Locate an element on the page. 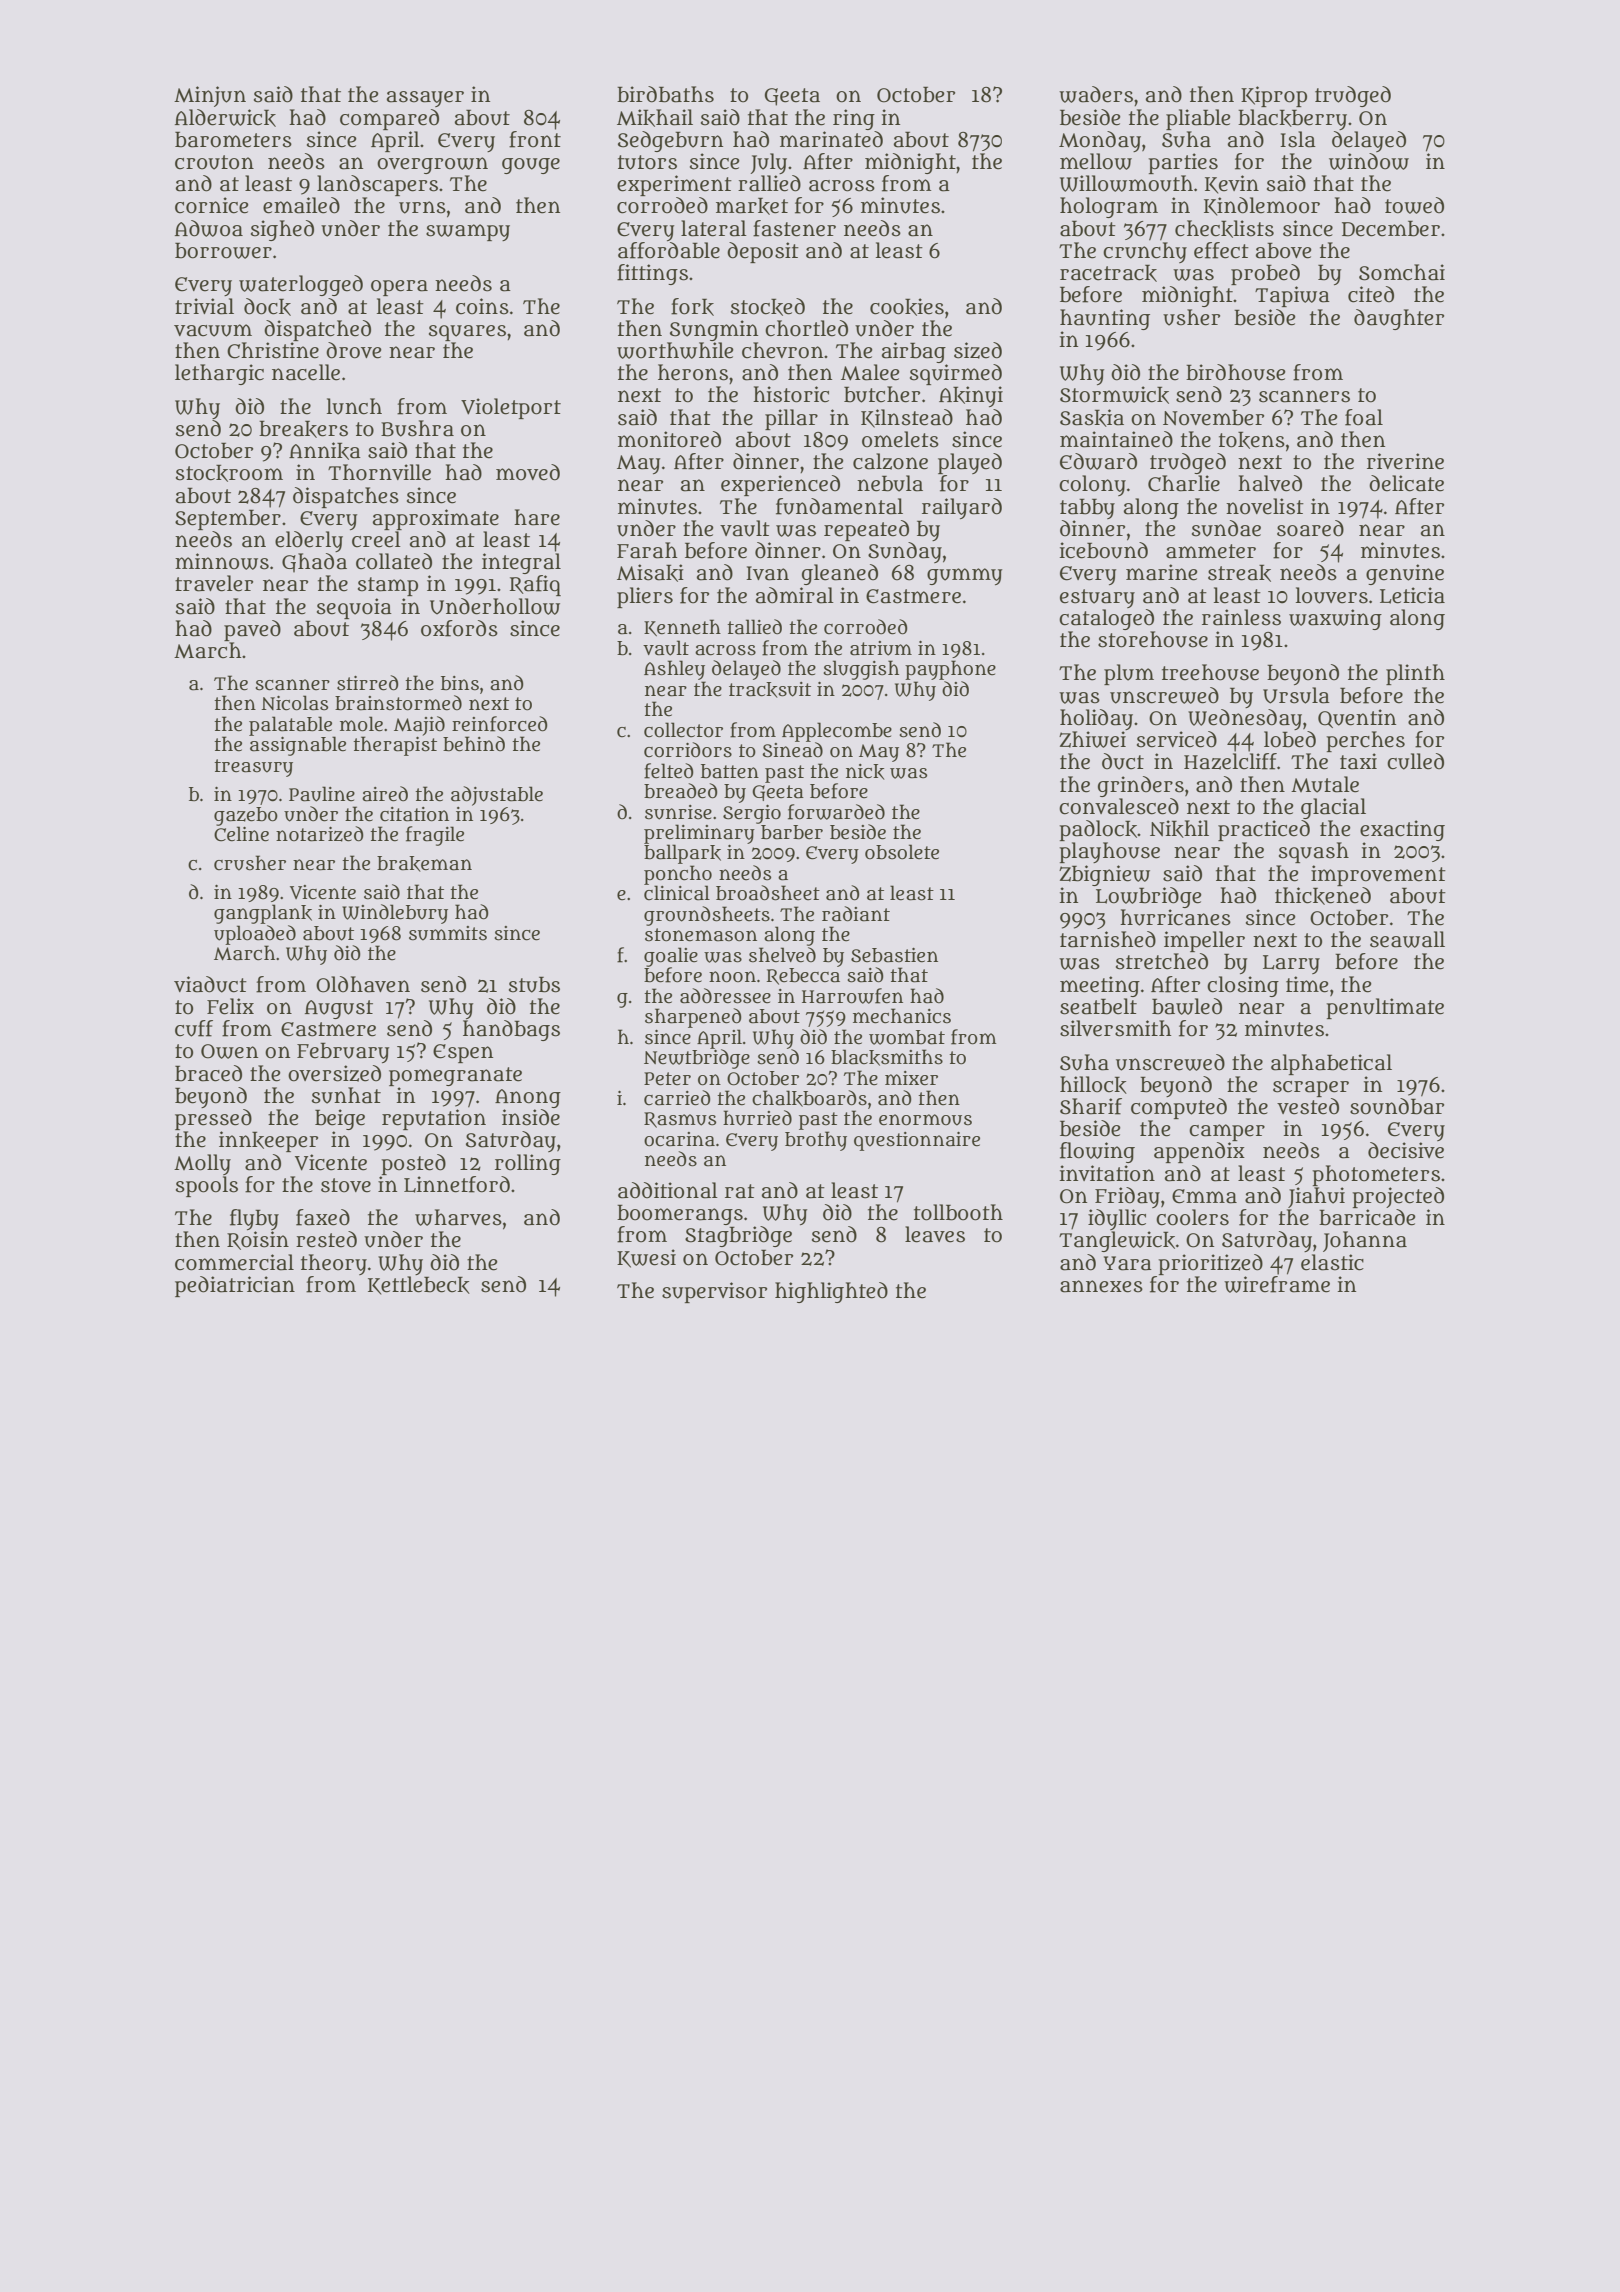  braced is located at coordinates (208, 1073).
